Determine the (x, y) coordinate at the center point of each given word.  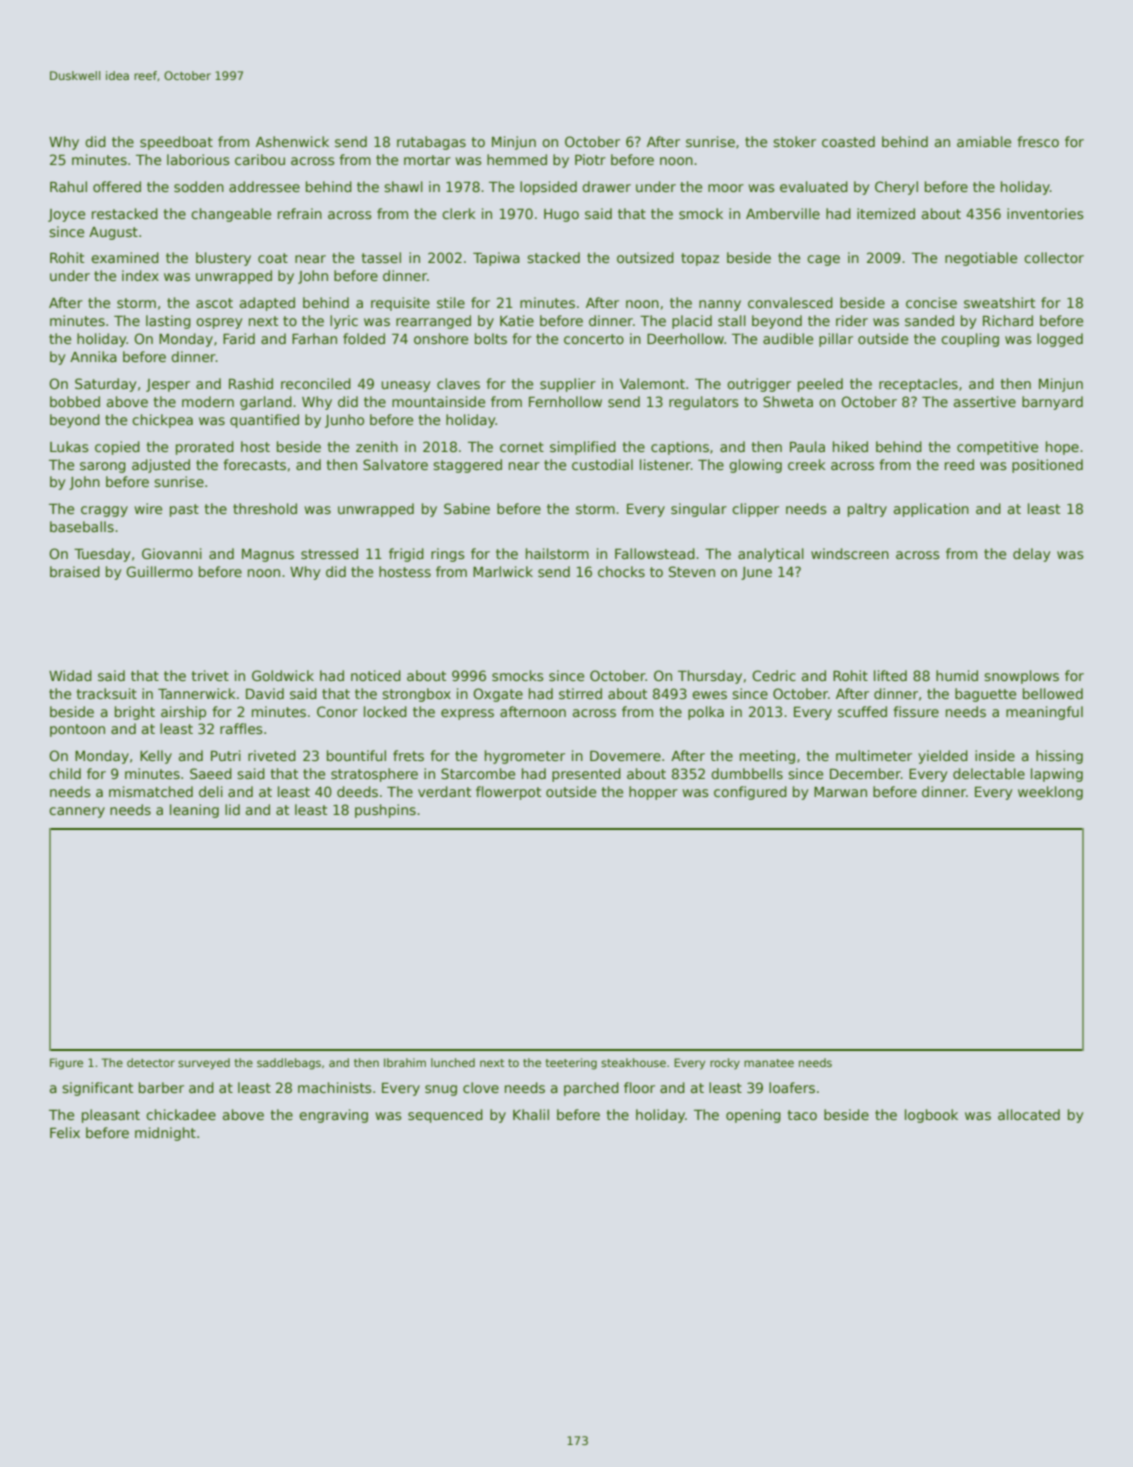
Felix (65, 1132)
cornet (522, 447)
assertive (985, 401)
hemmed (517, 159)
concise (931, 302)
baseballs (82, 526)
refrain (300, 213)
